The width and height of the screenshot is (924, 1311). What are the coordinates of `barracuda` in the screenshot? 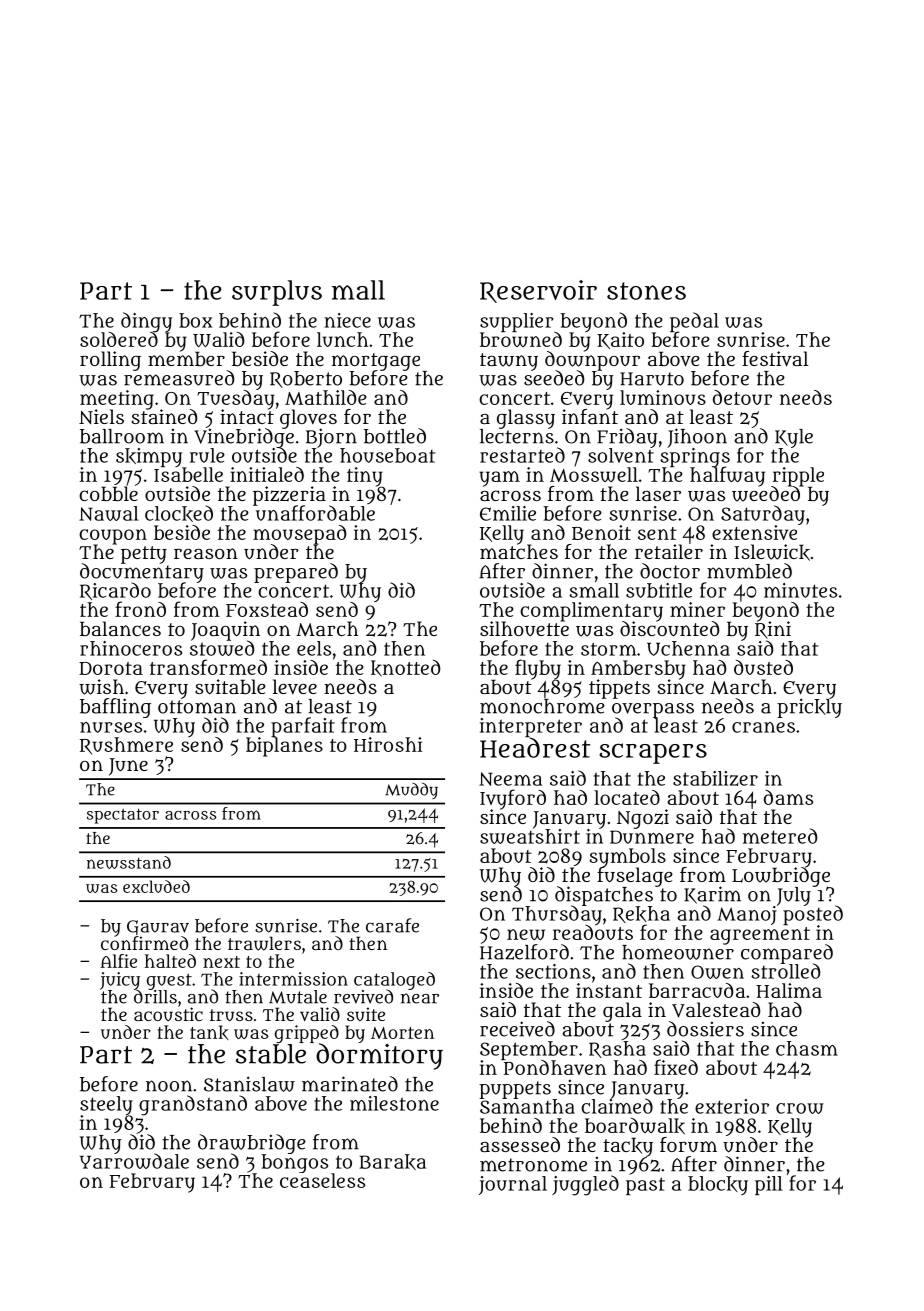 It's located at (697, 990).
